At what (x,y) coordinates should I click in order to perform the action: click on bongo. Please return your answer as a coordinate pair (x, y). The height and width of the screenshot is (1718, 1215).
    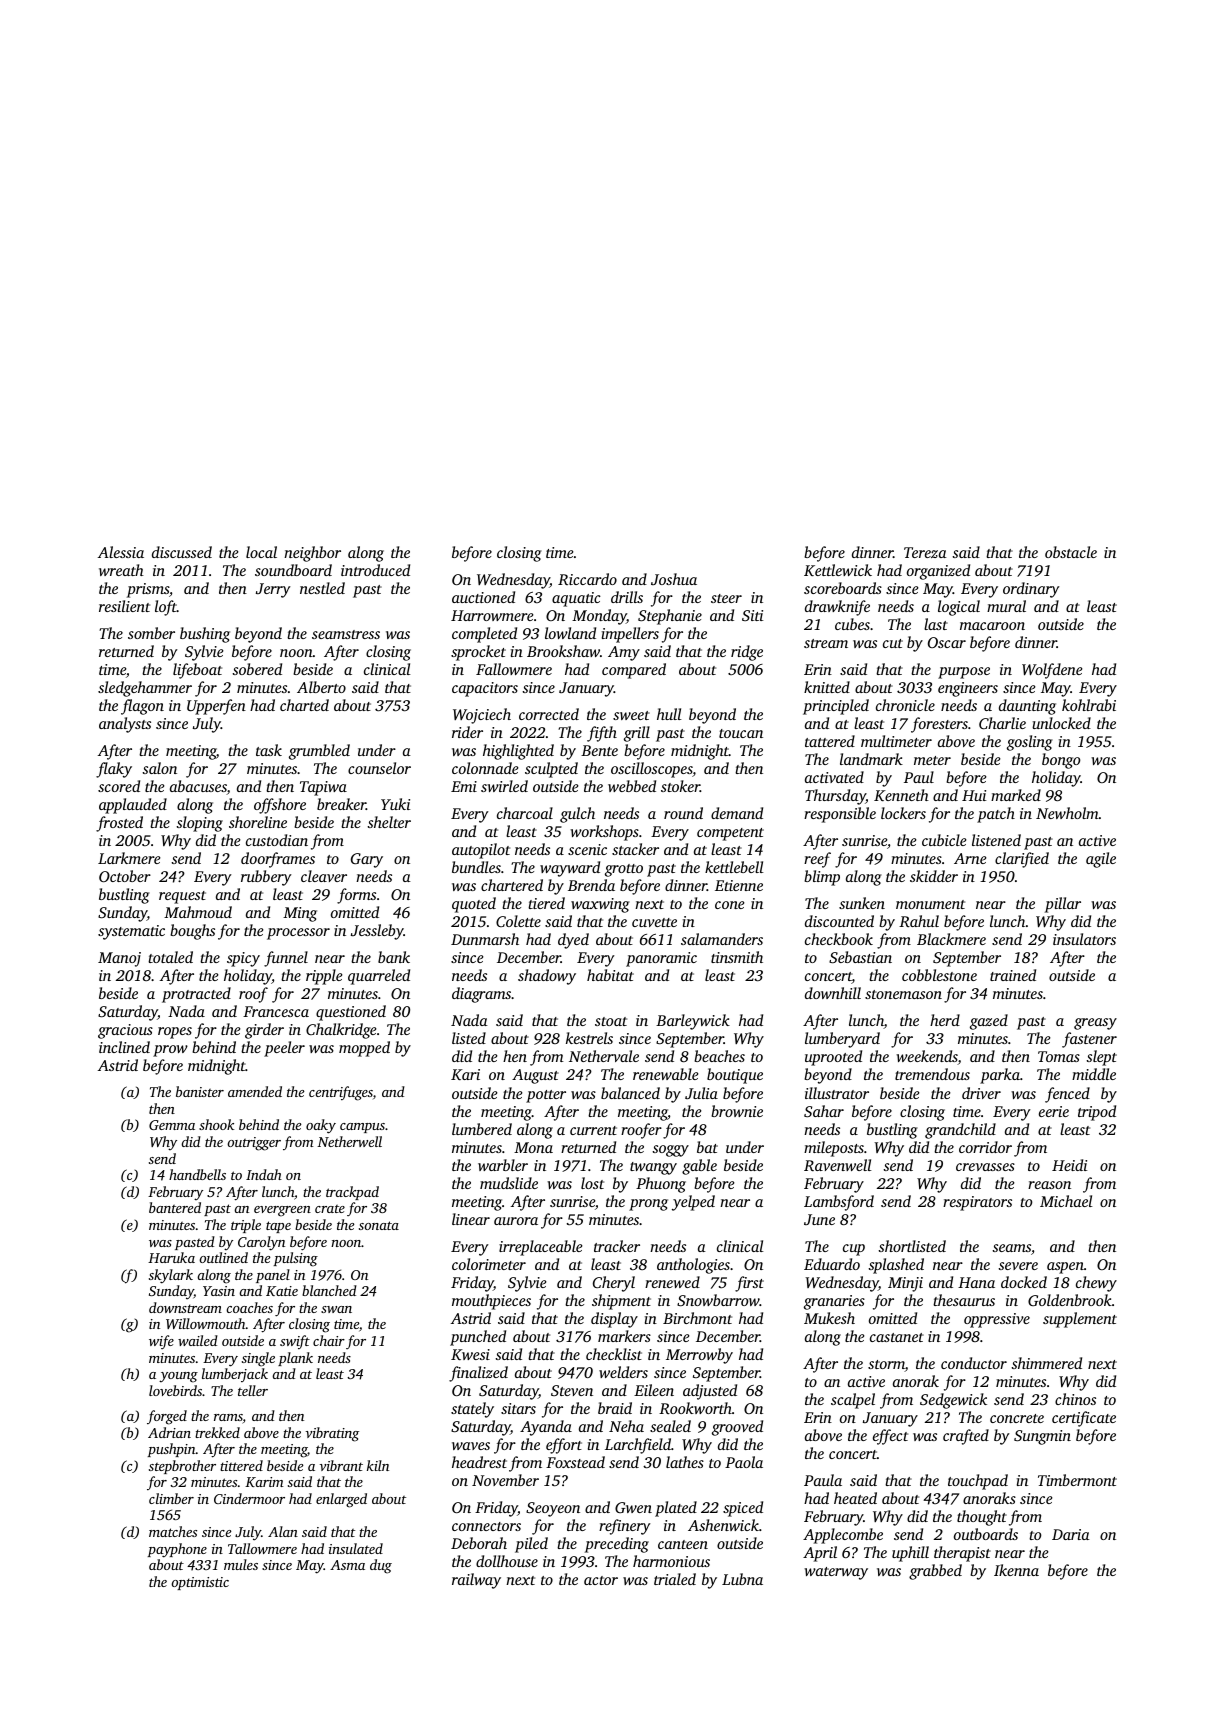
    Looking at the image, I should click on (1061, 761).
